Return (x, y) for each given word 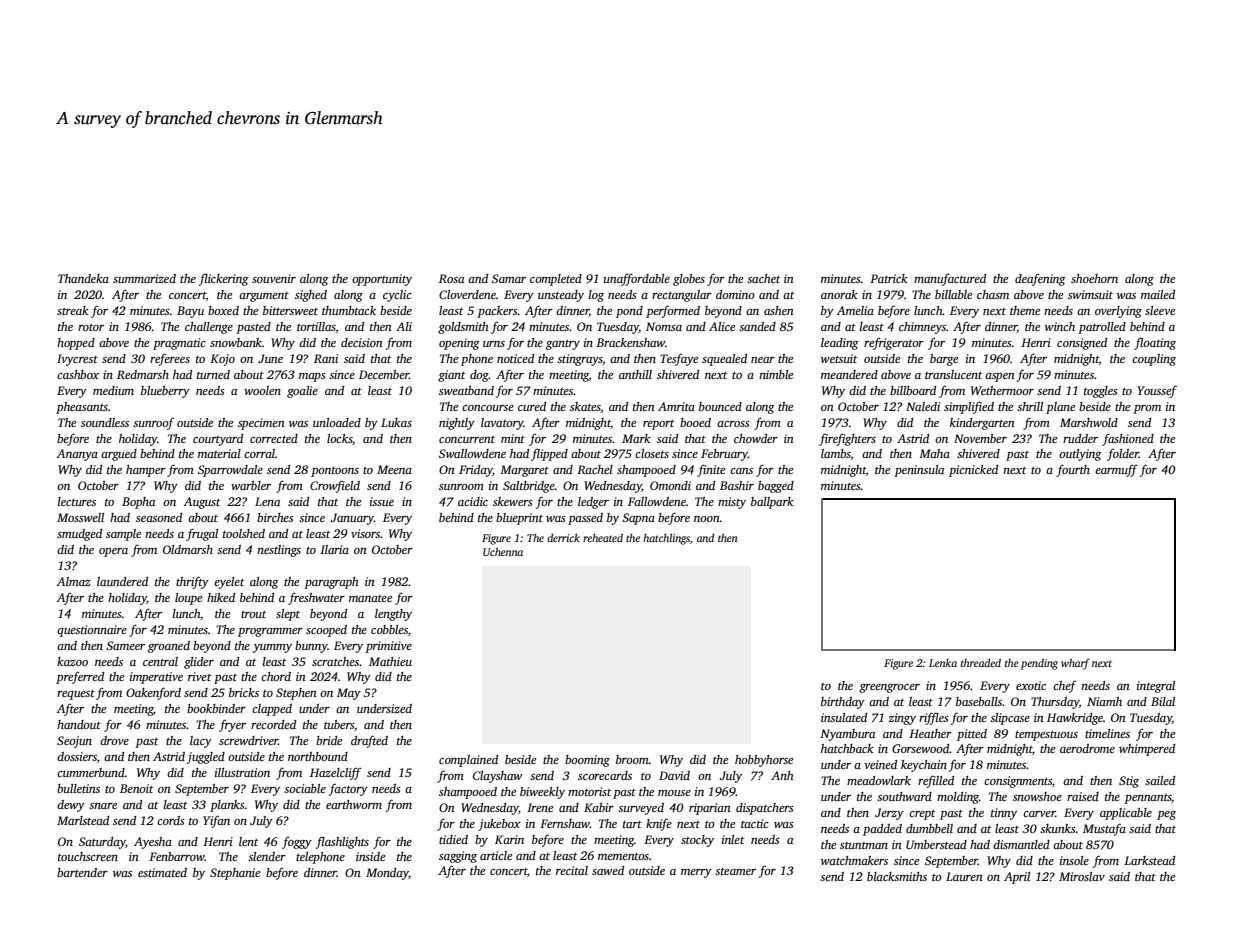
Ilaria (334, 549)
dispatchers (765, 809)
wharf (1075, 664)
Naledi (923, 406)
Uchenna (503, 551)
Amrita (676, 406)
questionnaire (92, 631)
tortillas (316, 326)
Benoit (136, 788)
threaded (981, 662)
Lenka (943, 663)
